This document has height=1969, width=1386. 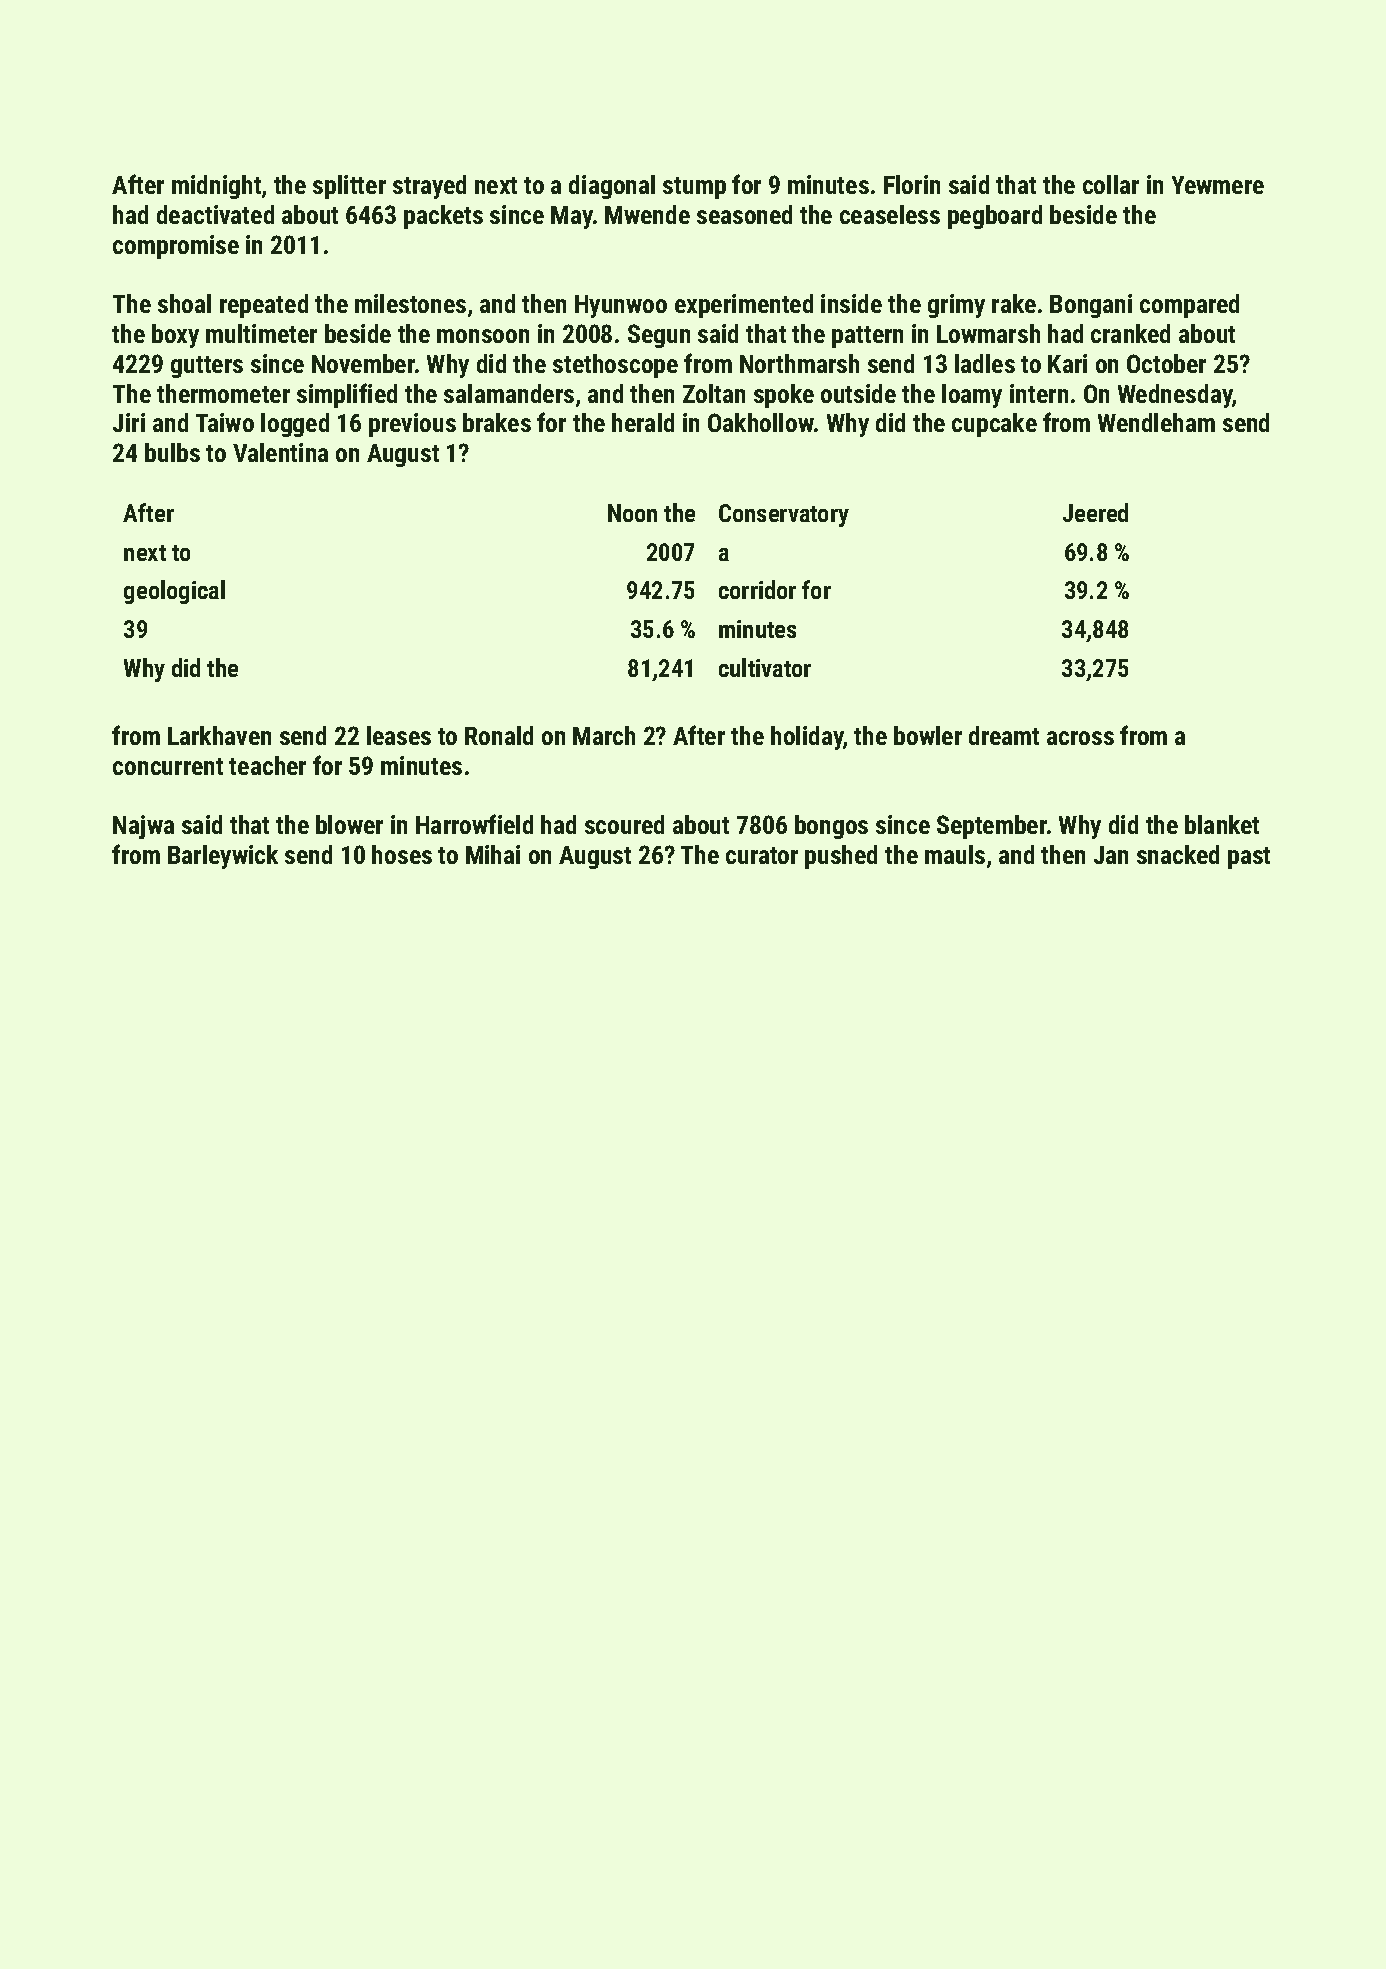 What do you see at coordinates (659, 336) in the document?
I see `Segun` at bounding box center [659, 336].
